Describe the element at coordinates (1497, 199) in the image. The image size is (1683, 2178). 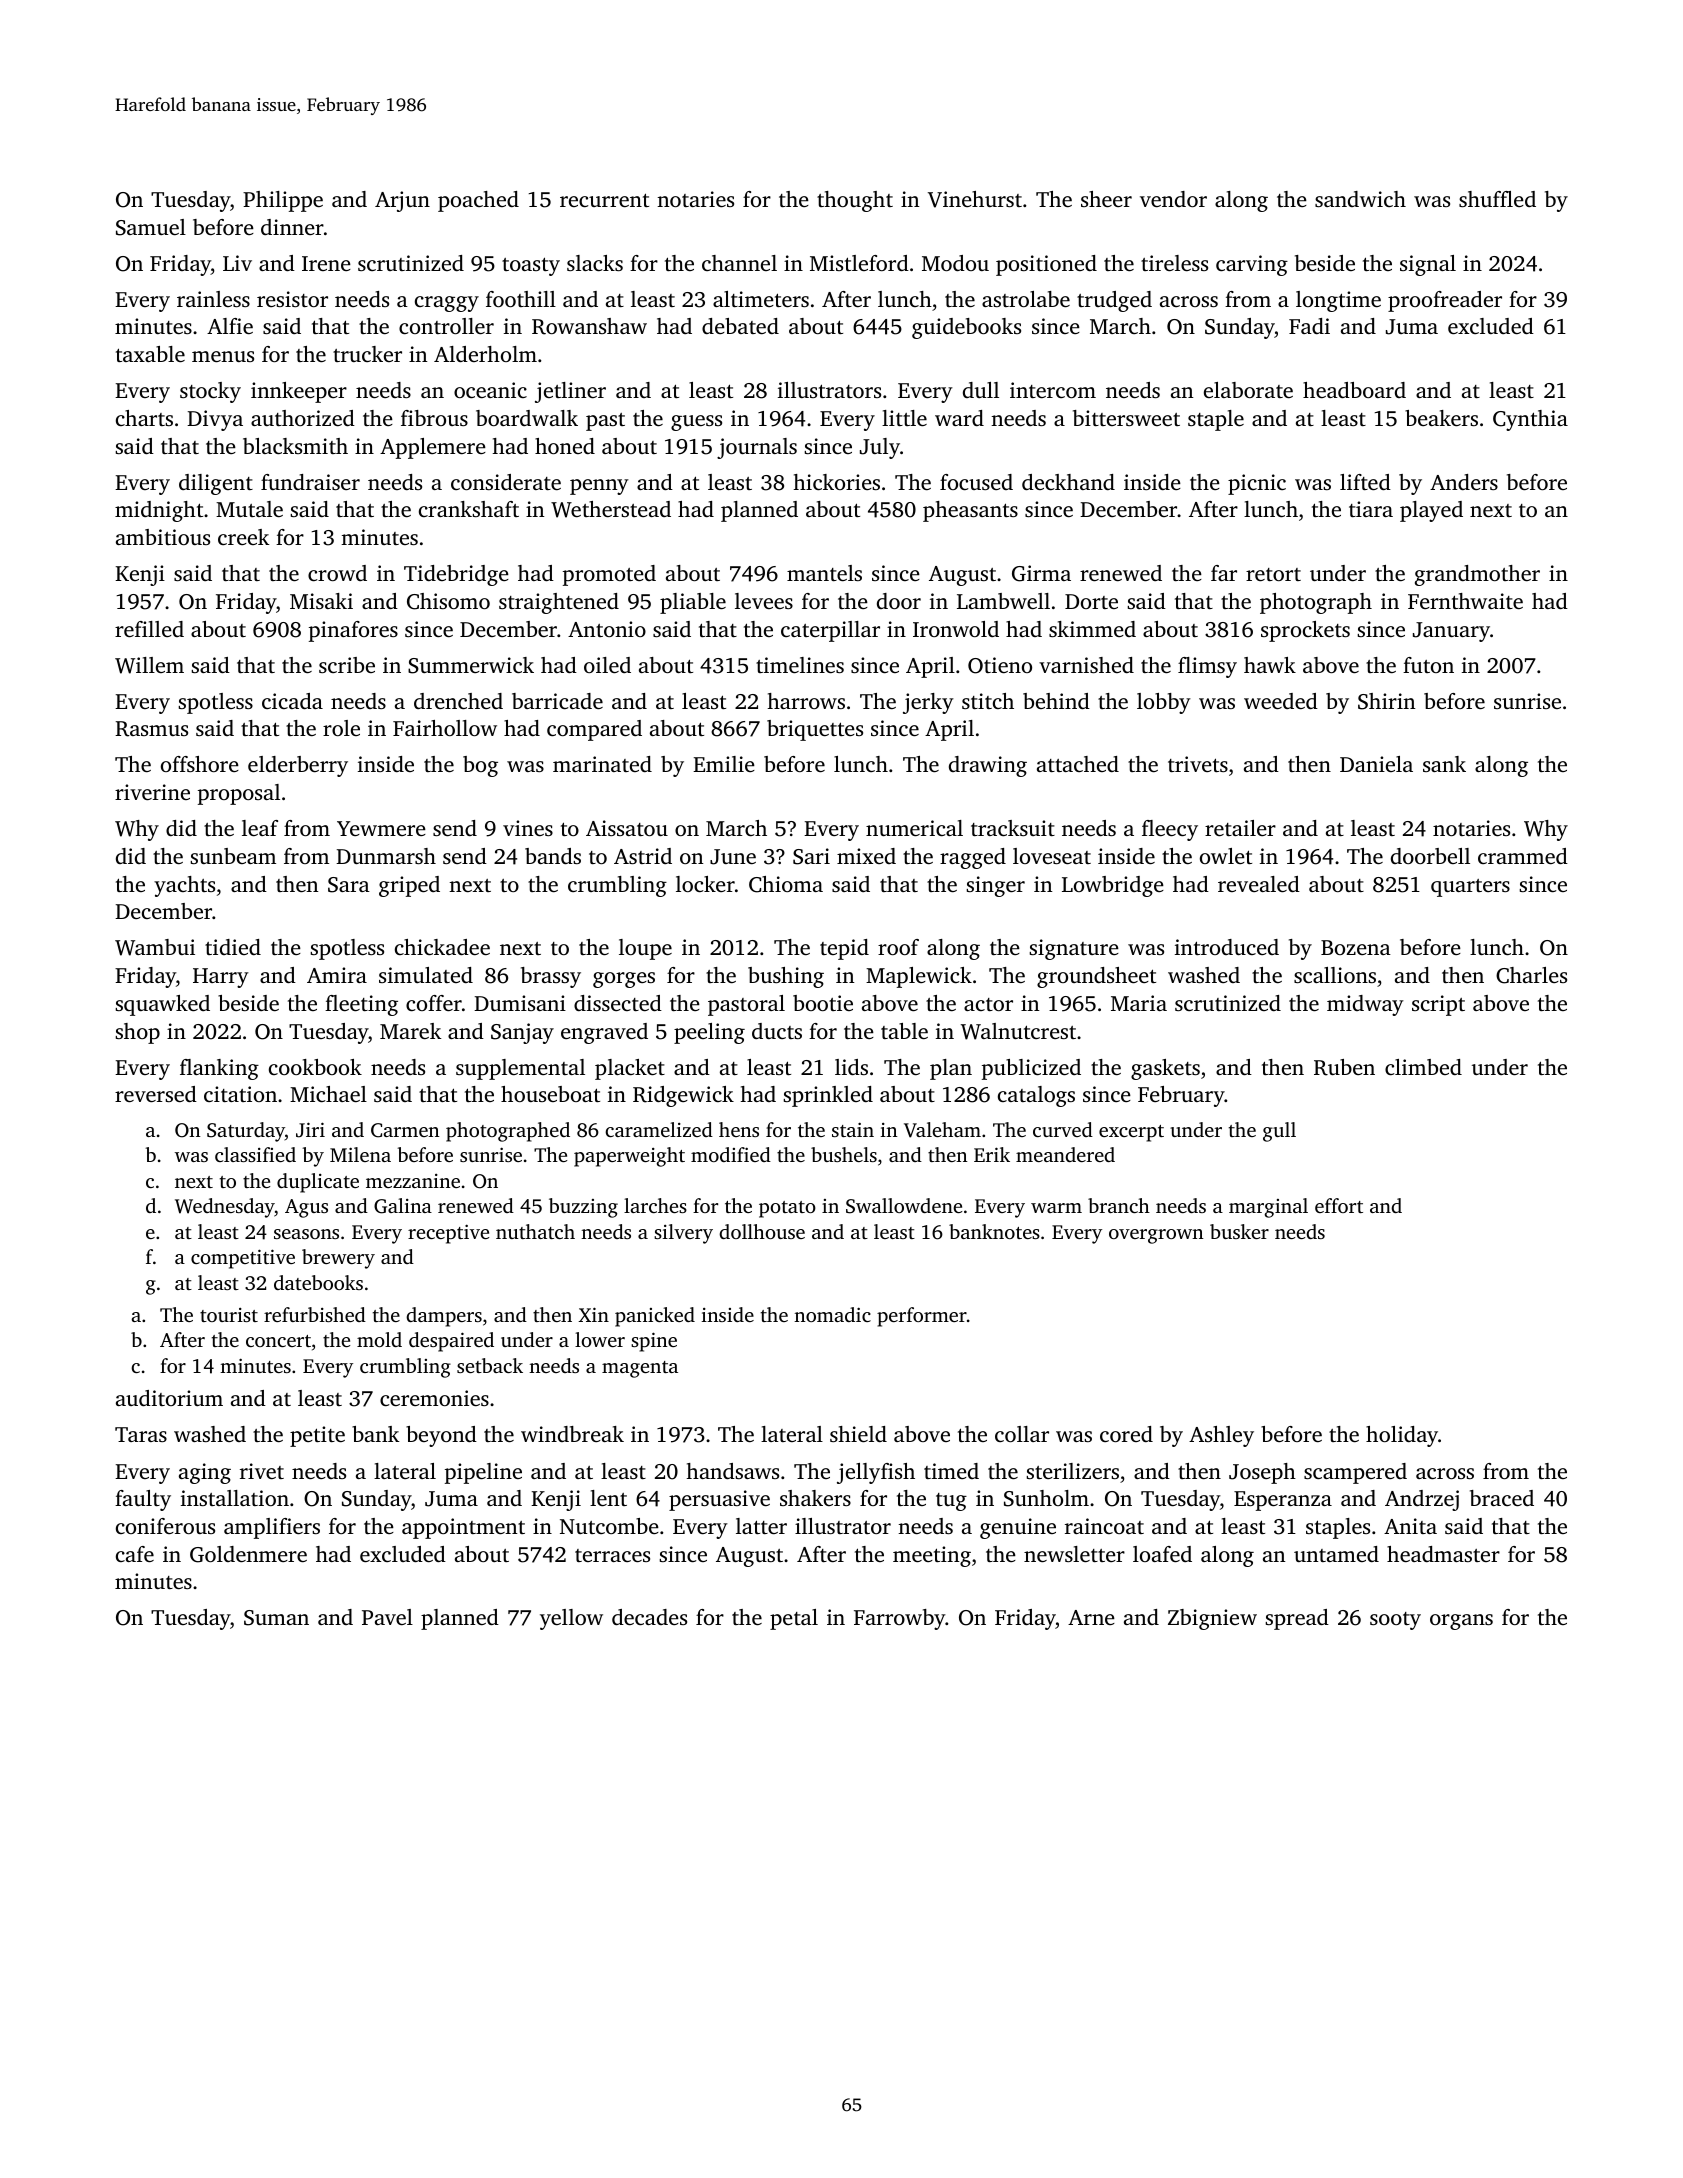
I see `shuffled` at that location.
